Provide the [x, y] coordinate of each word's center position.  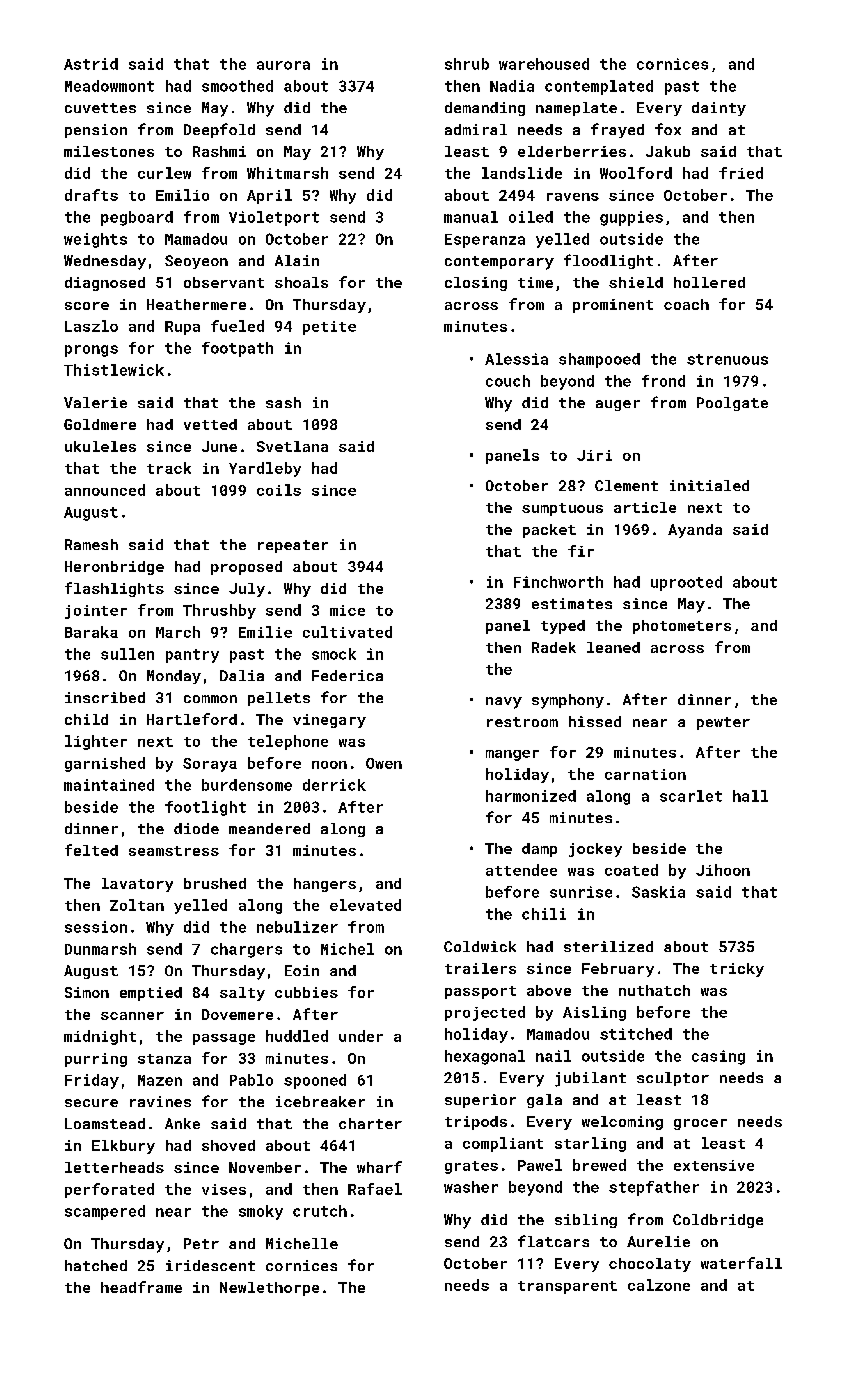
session [96, 927]
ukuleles [100, 446]
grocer [700, 1124]
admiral [476, 129]
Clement [626, 485]
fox [668, 129]
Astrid [91, 64]
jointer [96, 612]
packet [549, 531]
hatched [96, 1265]
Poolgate [732, 404]
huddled [297, 1036]
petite [329, 328]
